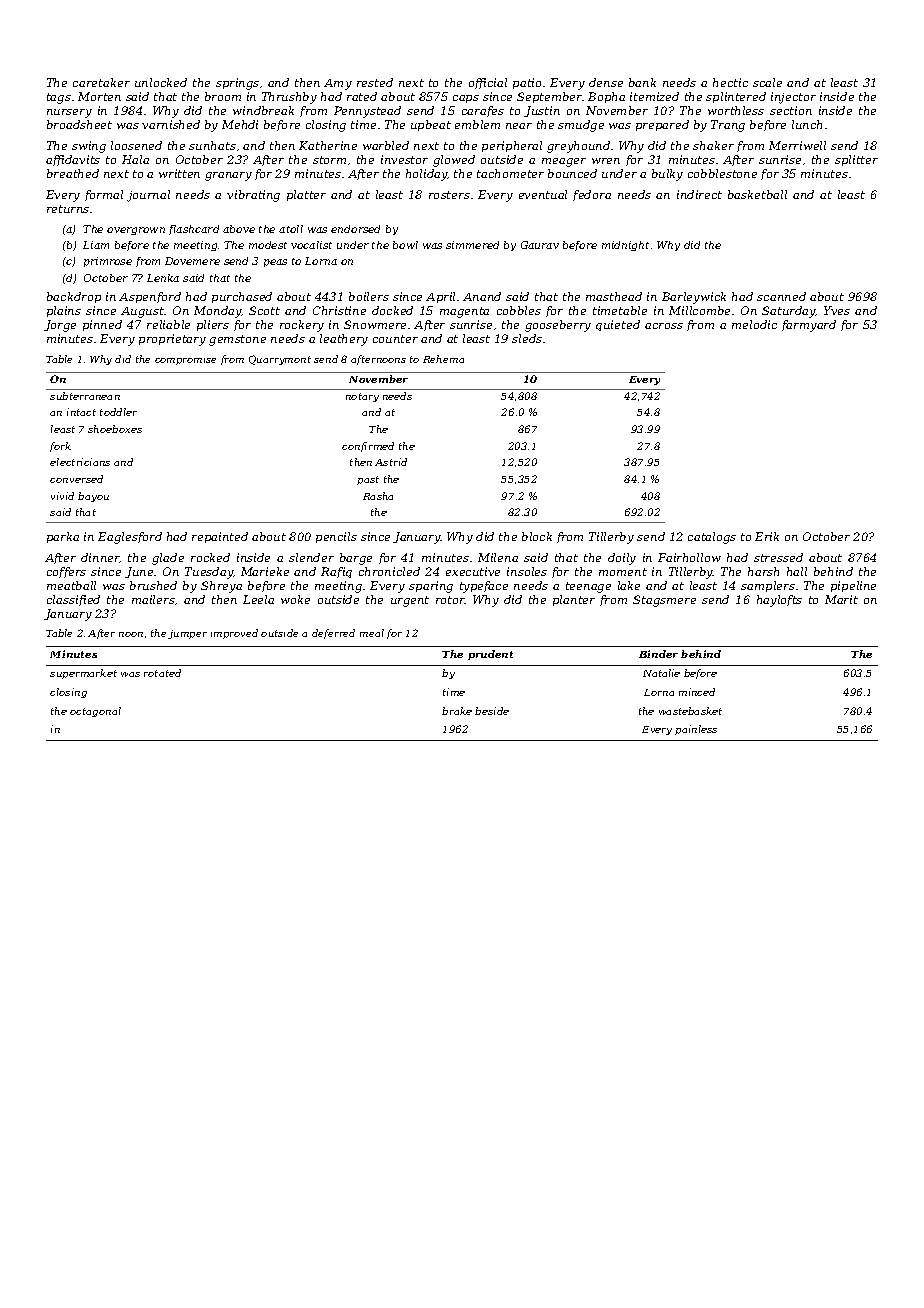 The width and height of the screenshot is (924, 1308). Describe the element at coordinates (392, 310) in the screenshot. I see `docked` at that location.
